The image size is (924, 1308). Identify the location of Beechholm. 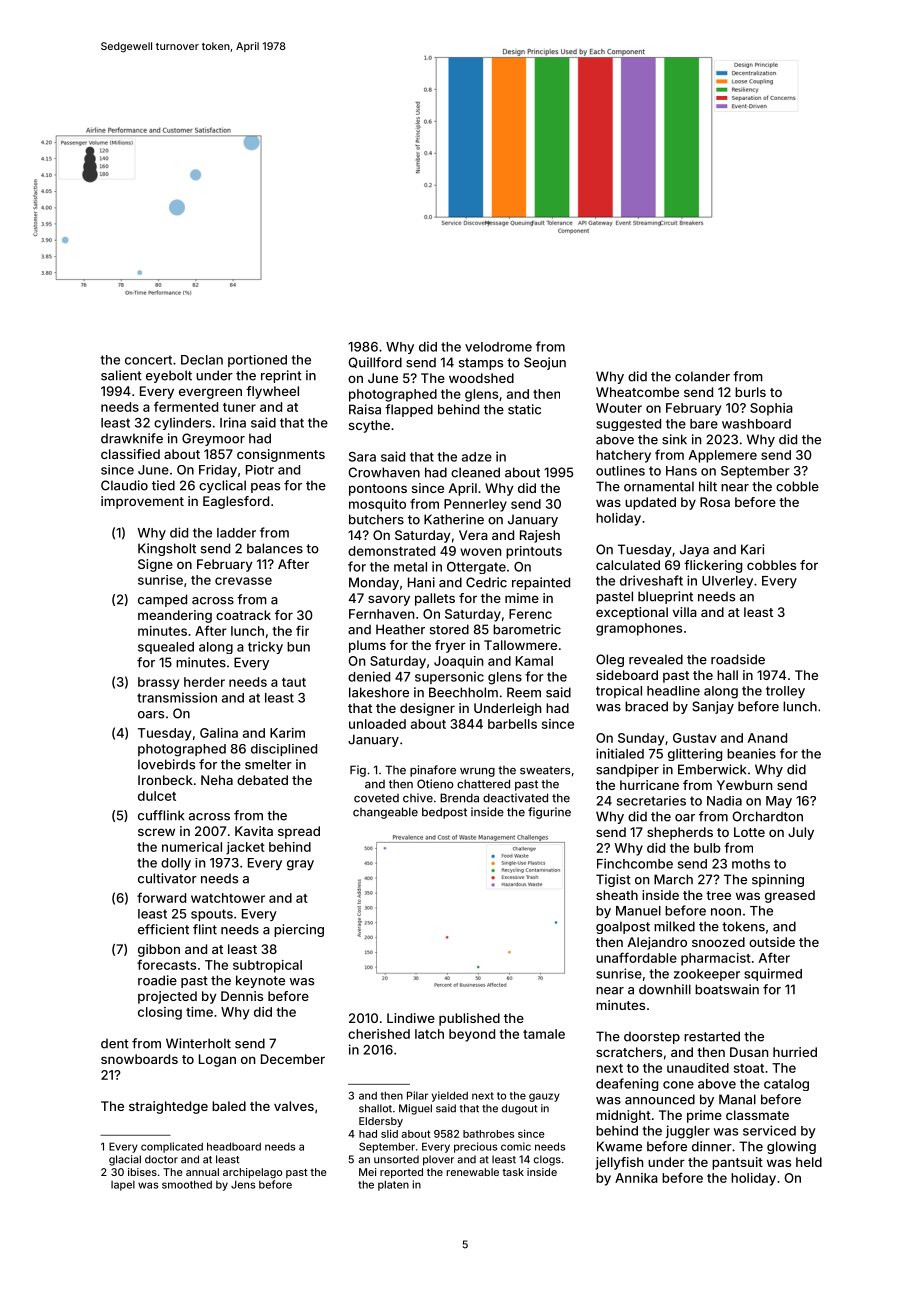
(463, 692).
